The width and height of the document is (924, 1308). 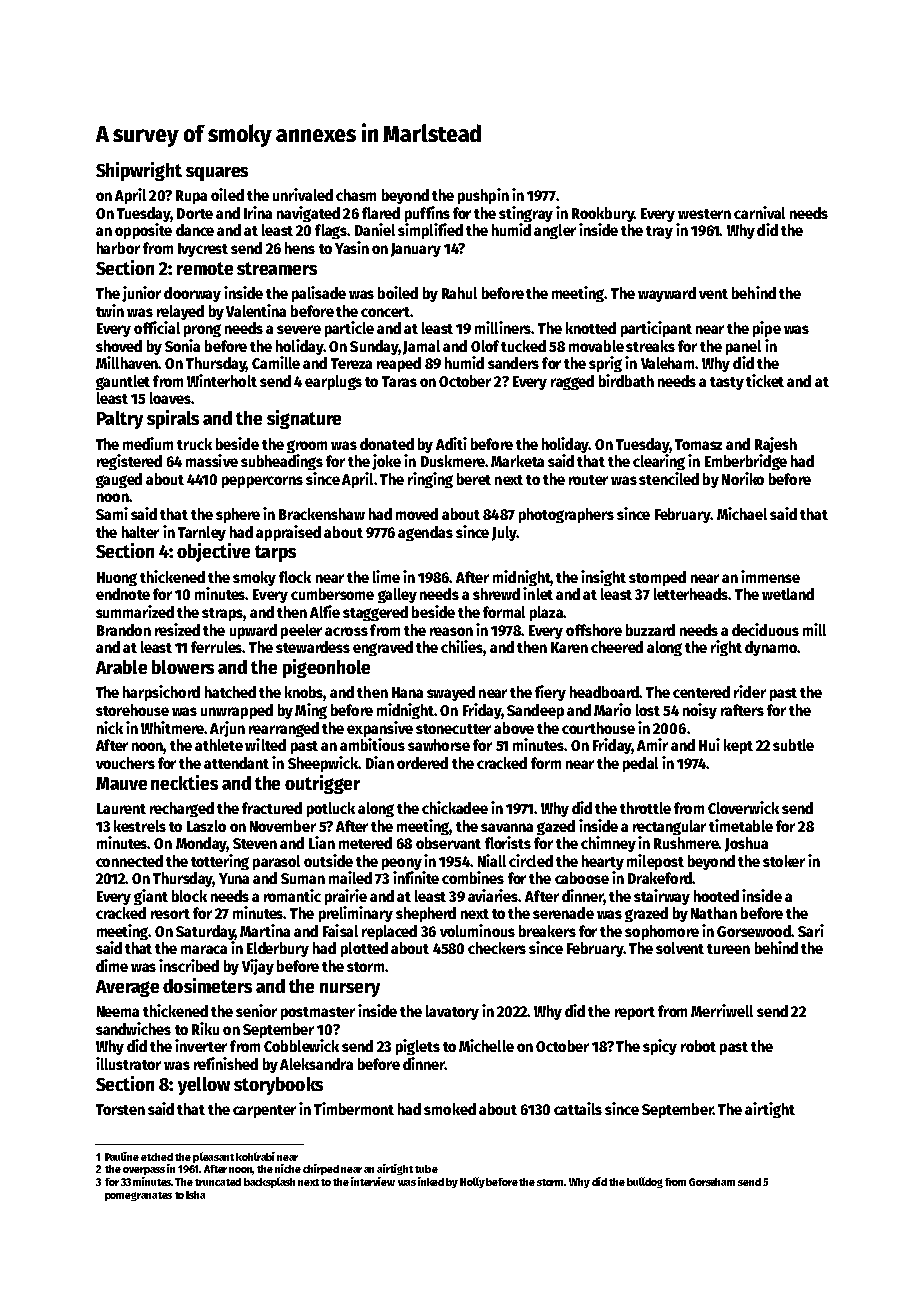 What do you see at coordinates (704, 214) in the document?
I see `western` at bounding box center [704, 214].
